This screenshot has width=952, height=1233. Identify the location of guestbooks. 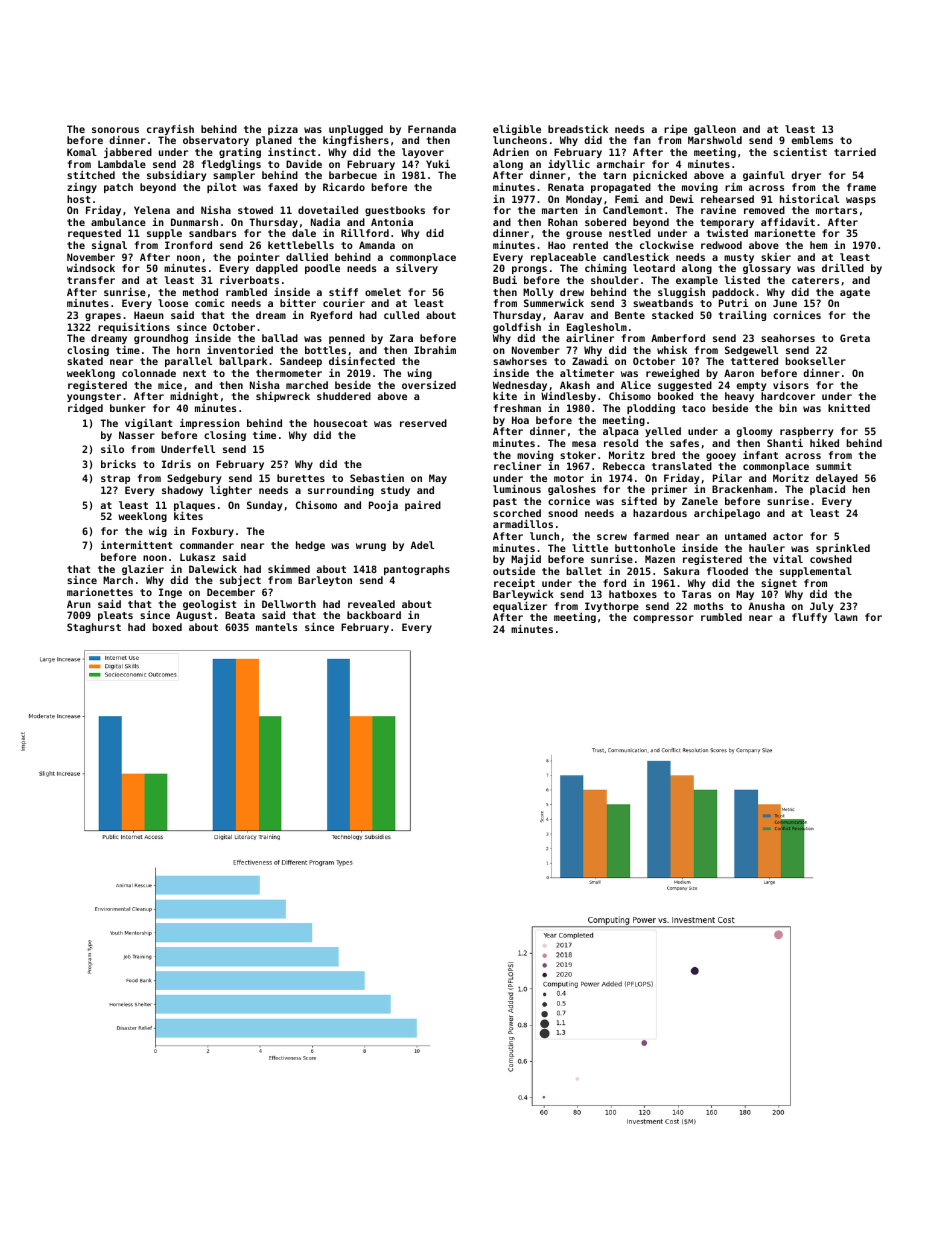
(395, 211).
